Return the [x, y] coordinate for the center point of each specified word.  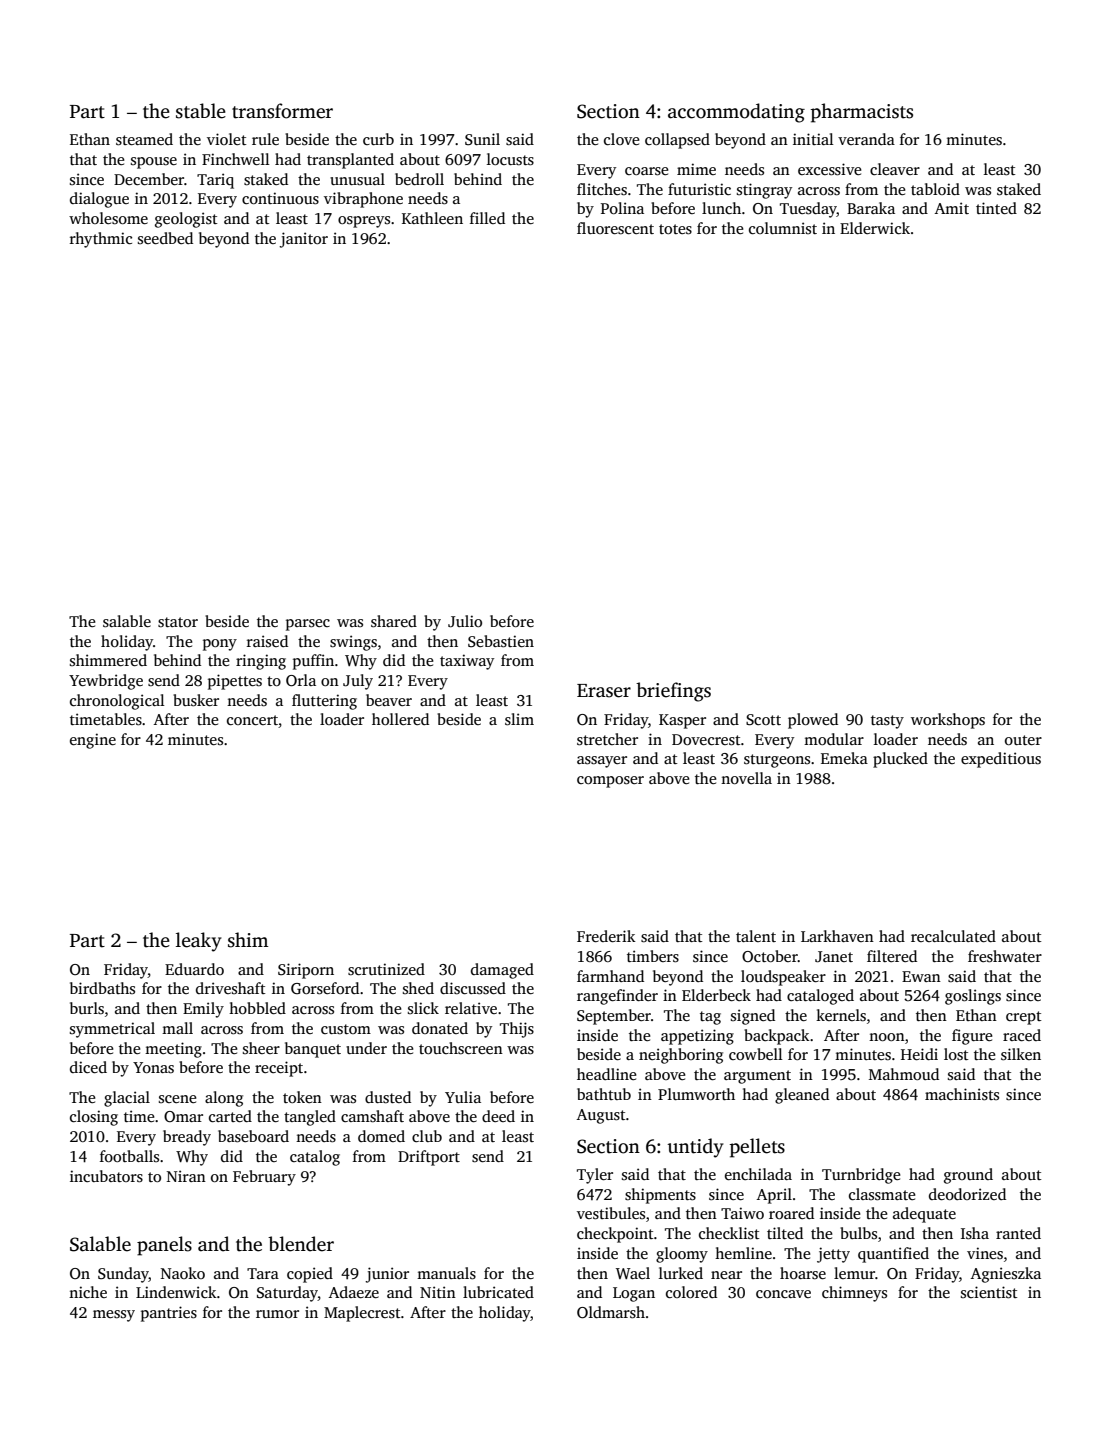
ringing [261, 662]
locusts [510, 159]
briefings [673, 692]
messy [114, 1316]
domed [381, 1136]
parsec [308, 625]
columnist [783, 228]
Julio [465, 621]
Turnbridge [861, 1176]
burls [87, 1008]
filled [487, 218]
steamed [144, 139]
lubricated [498, 1292]
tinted [996, 208]
